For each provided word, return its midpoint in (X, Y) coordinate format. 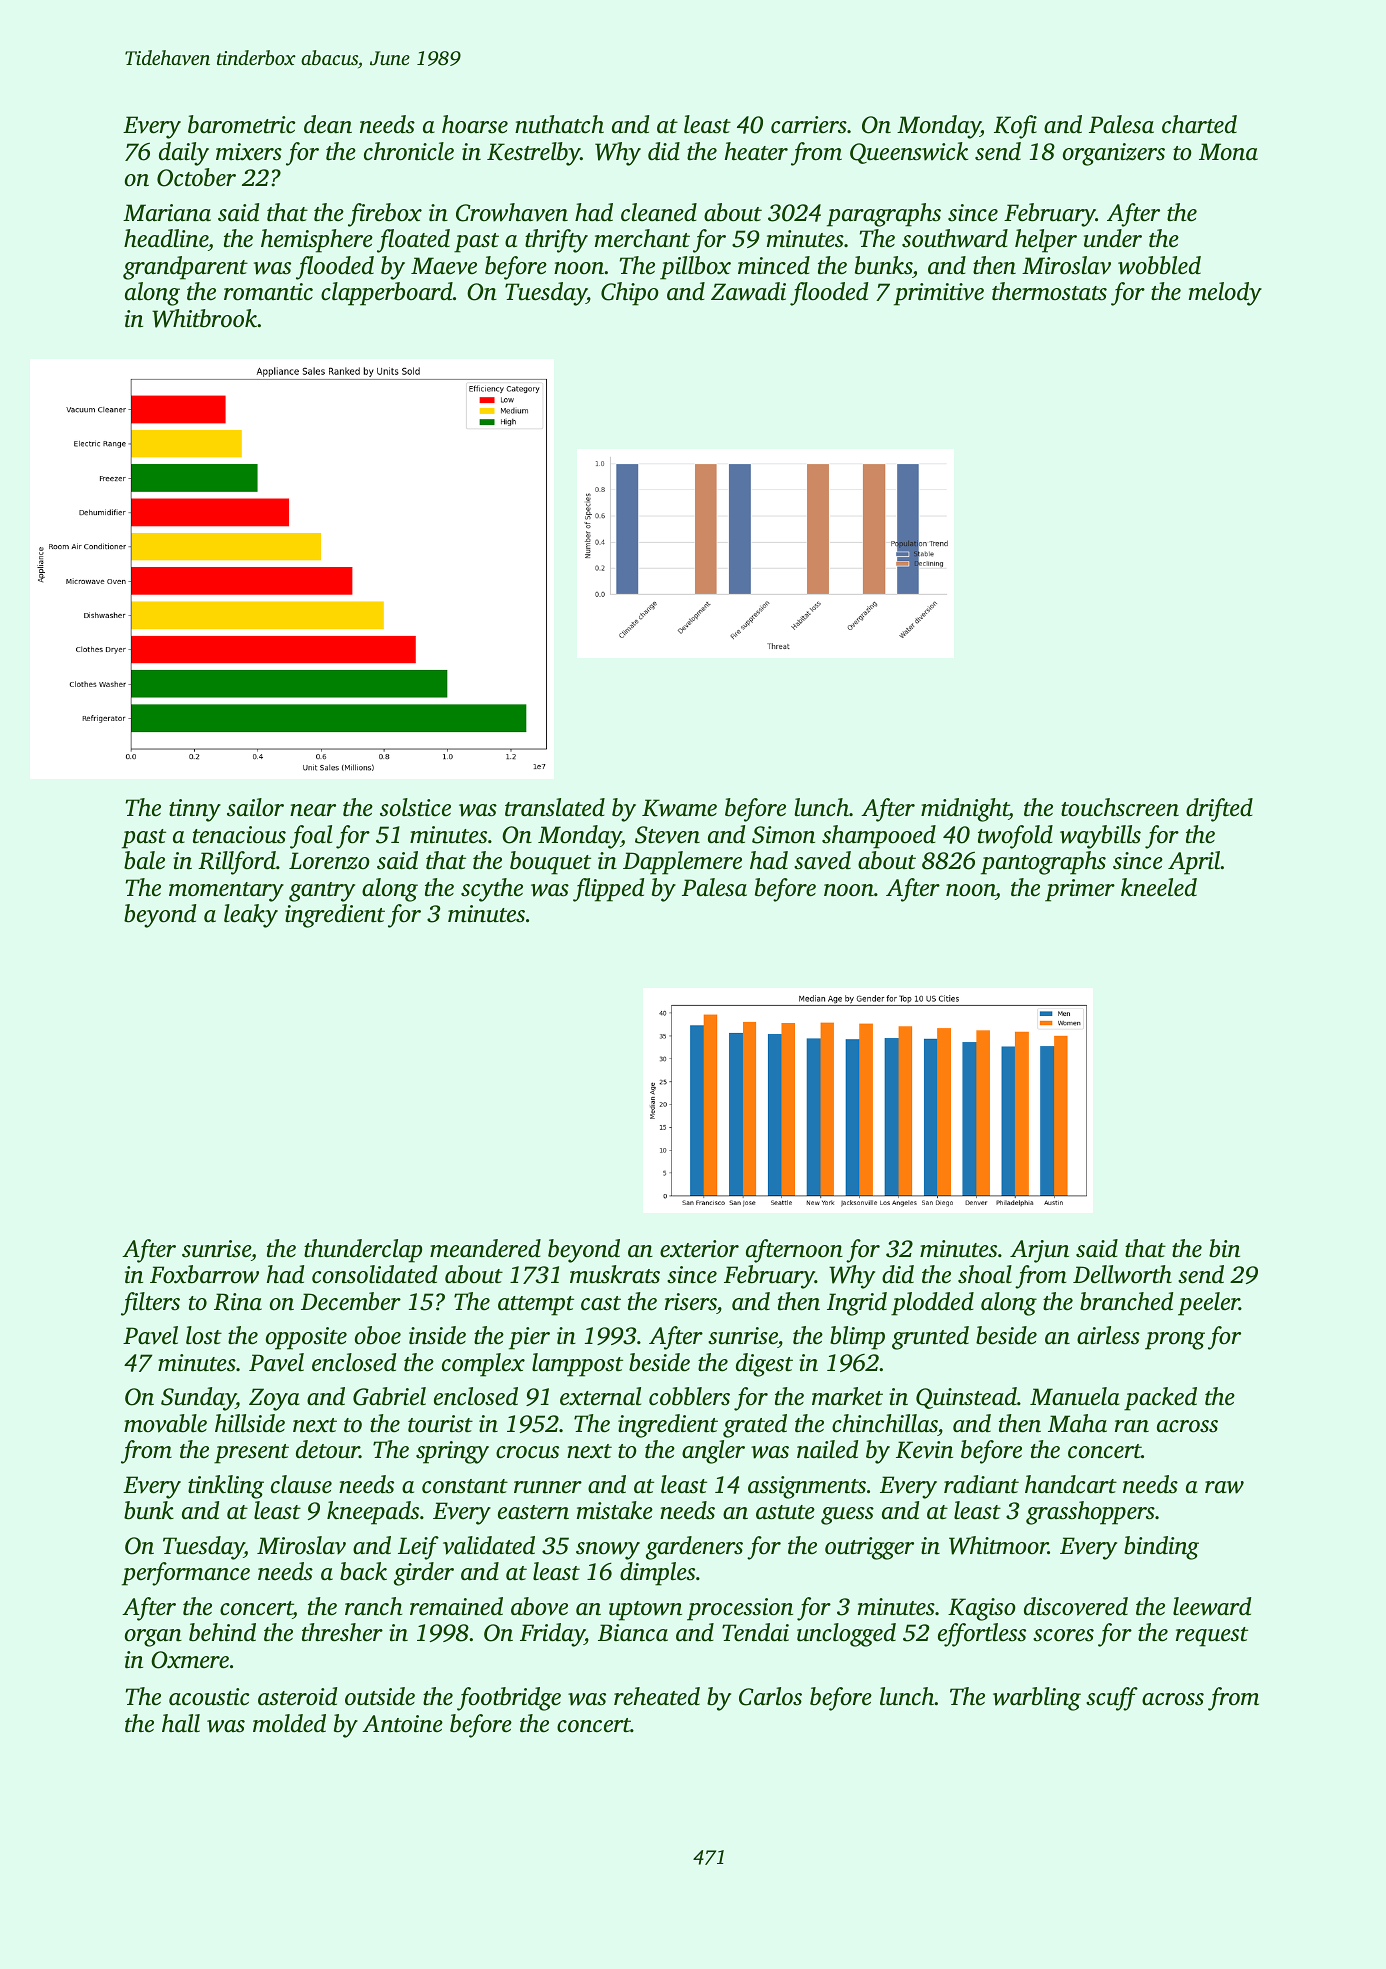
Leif (418, 1548)
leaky (251, 916)
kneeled (1159, 887)
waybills (1100, 837)
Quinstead (966, 1398)
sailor (255, 807)
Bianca (633, 1633)
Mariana (167, 213)
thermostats (1049, 291)
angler (713, 1452)
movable (165, 1423)
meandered (485, 1248)
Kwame (679, 808)
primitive (939, 294)
